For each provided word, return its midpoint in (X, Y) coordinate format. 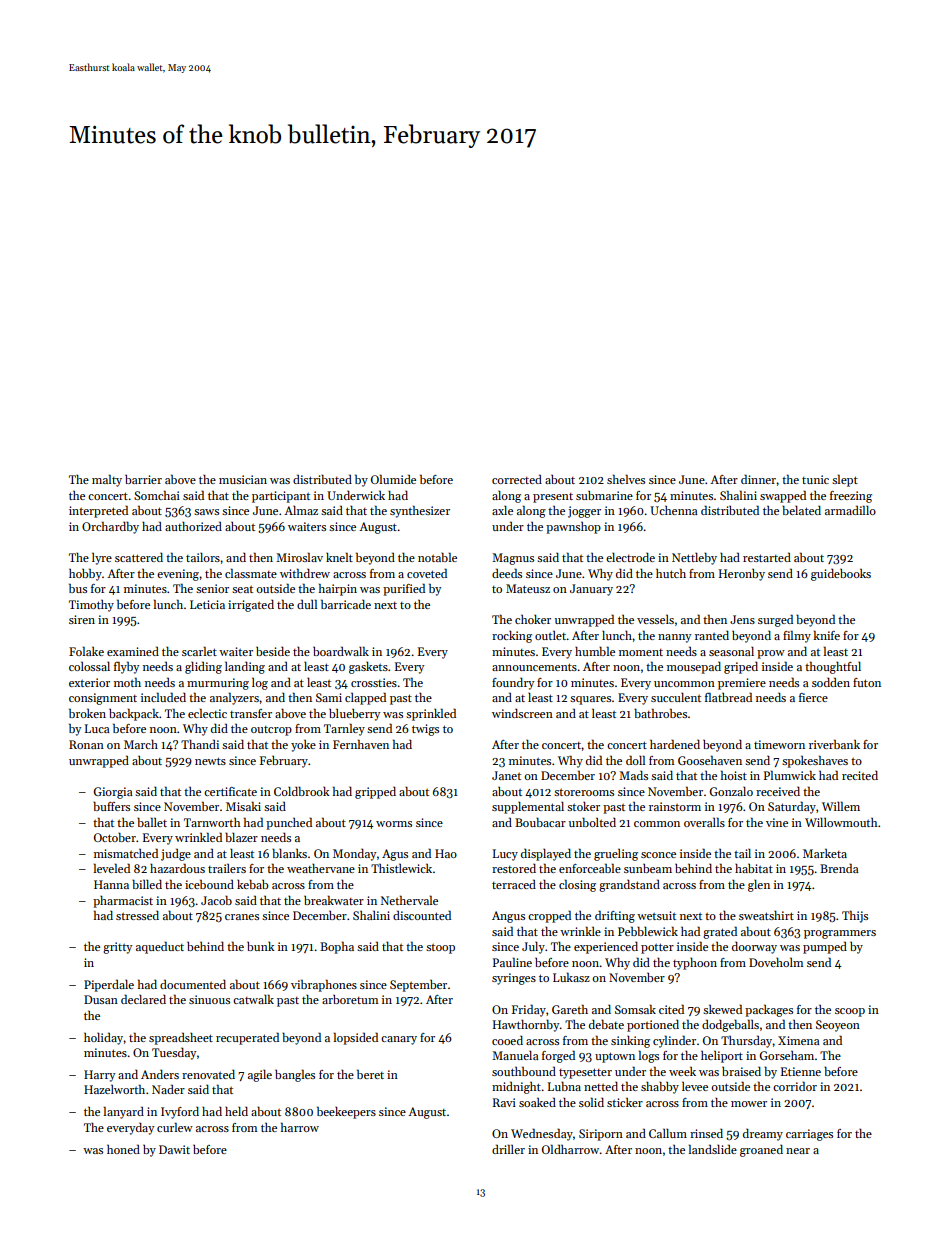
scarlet (199, 651)
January (591, 590)
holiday (104, 1038)
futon (867, 682)
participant (281, 497)
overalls (704, 822)
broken (87, 713)
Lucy (505, 855)
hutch (671, 573)
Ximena (799, 1040)
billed (147, 884)
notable (437, 557)
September (418, 986)
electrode (630, 557)
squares (590, 700)
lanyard (124, 1112)
